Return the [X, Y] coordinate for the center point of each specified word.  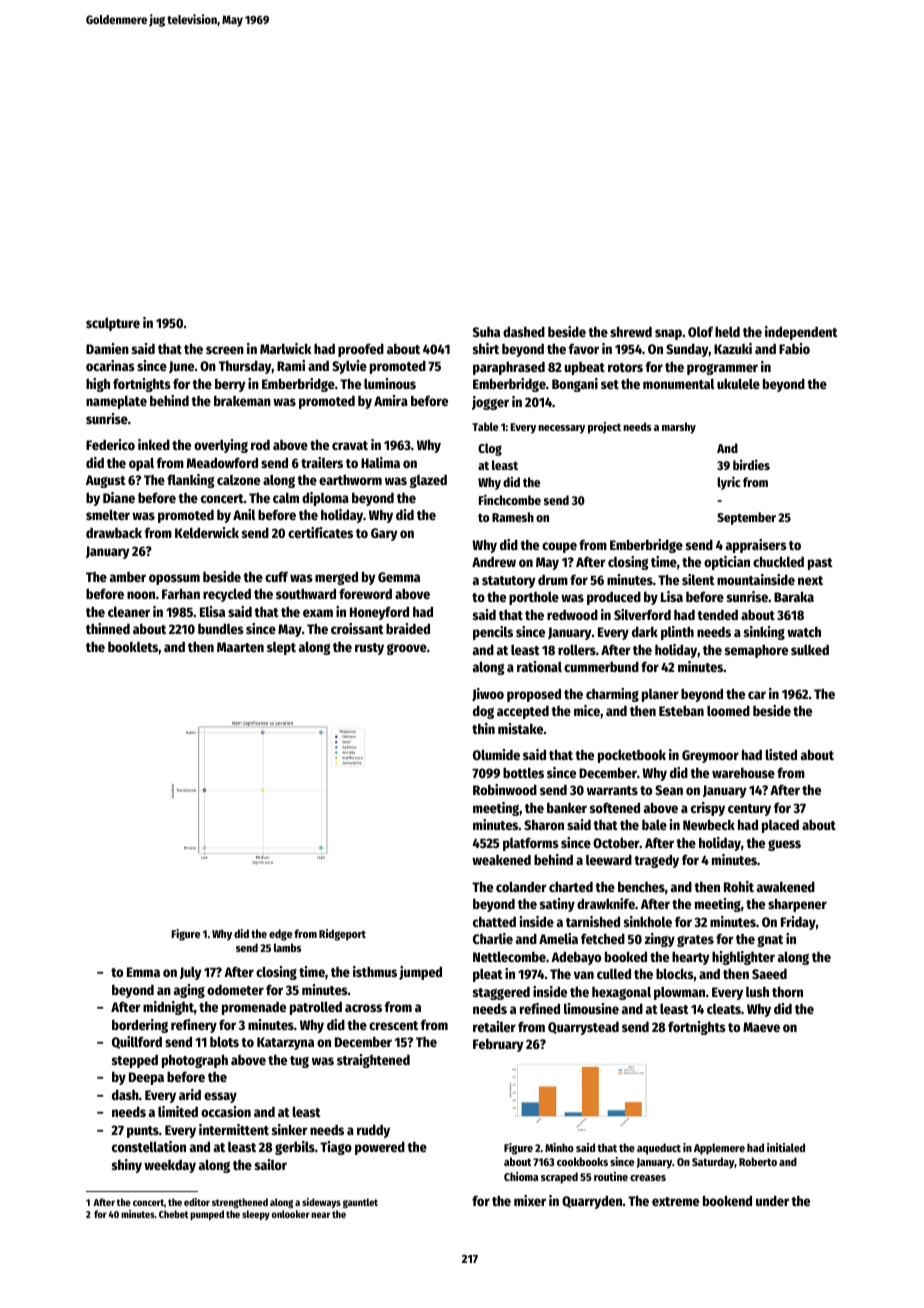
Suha [486, 332]
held [727, 331]
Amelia [558, 938]
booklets [133, 647]
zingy [660, 940]
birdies [751, 465]
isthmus [375, 971]
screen [225, 350]
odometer [235, 990]
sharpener [797, 905]
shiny [127, 1166]
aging [189, 991]
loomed [728, 710]
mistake [520, 728]
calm [286, 497]
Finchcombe [510, 499]
